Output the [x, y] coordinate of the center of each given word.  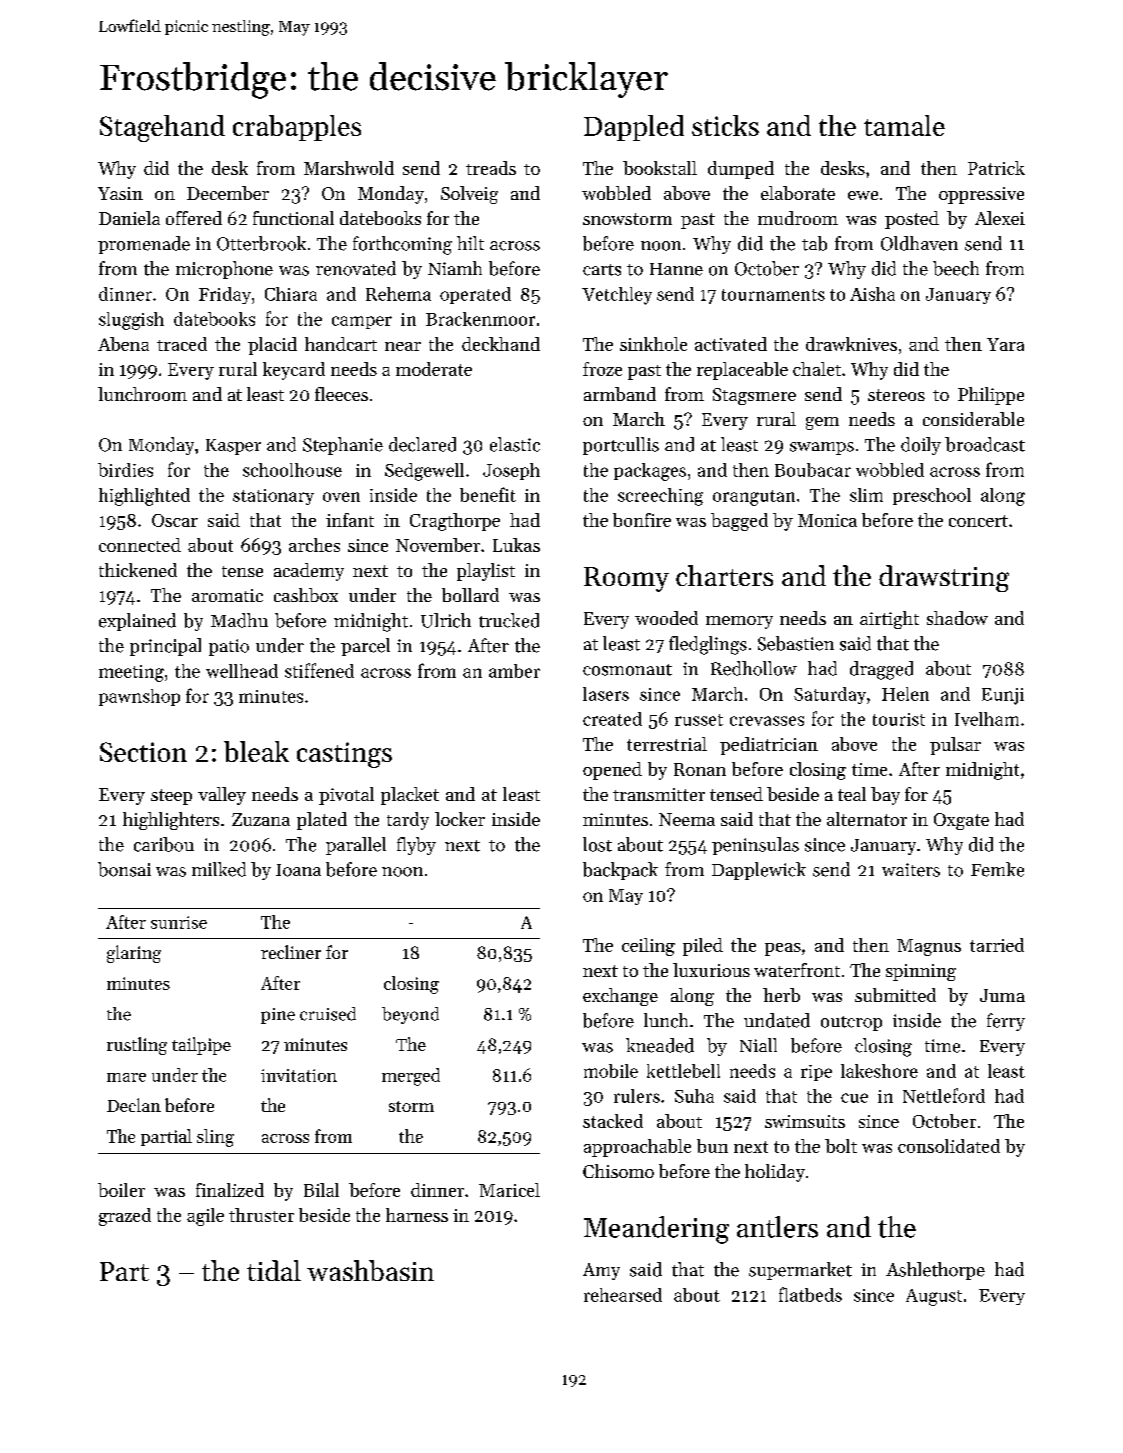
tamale [904, 125]
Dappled [634, 128]
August [934, 1297]
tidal [274, 1270]
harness [417, 1215]
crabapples [297, 128]
